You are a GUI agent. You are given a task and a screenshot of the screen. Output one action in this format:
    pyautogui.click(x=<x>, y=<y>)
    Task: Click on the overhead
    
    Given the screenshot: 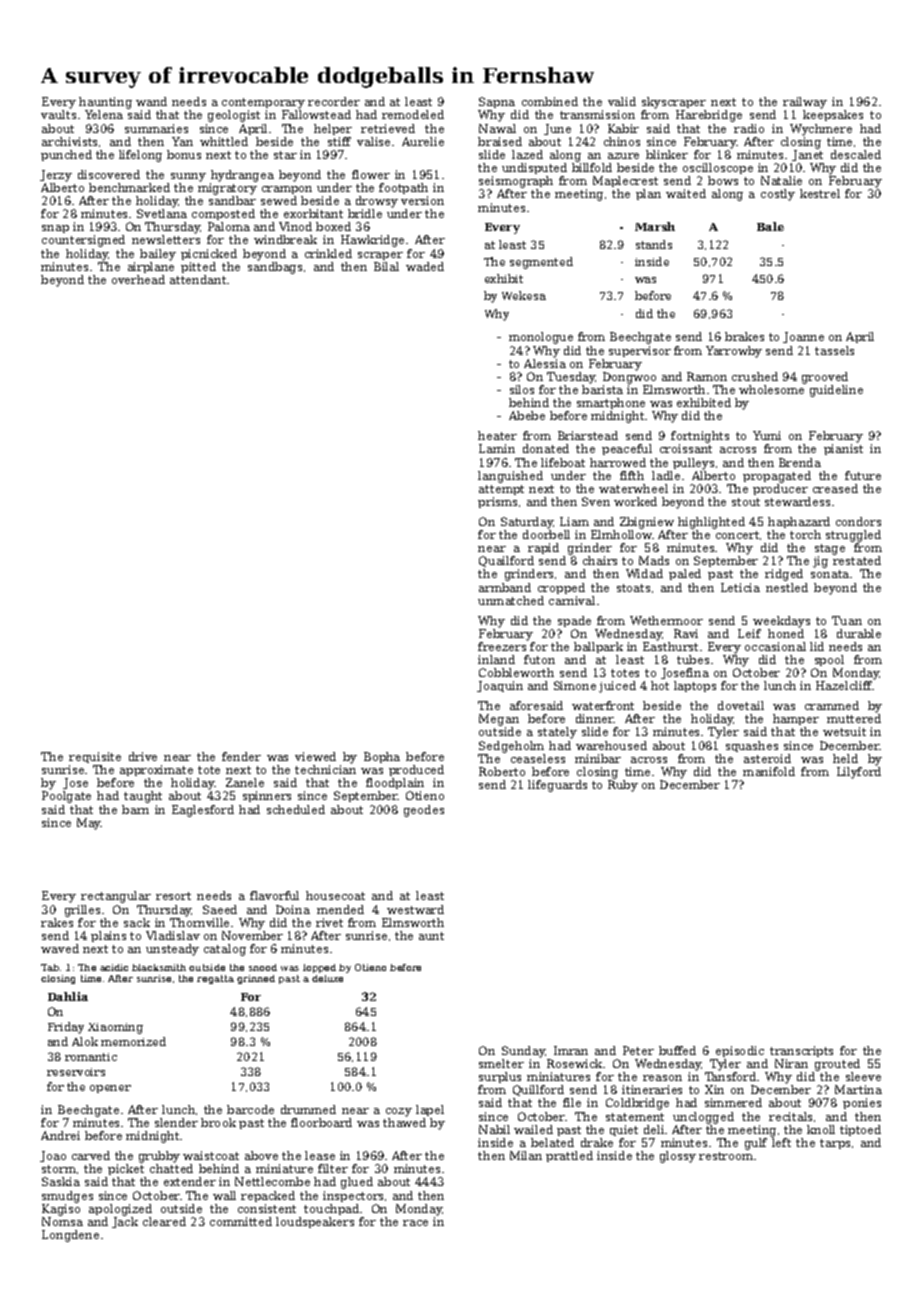 What is the action you would take?
    pyautogui.click(x=138, y=279)
